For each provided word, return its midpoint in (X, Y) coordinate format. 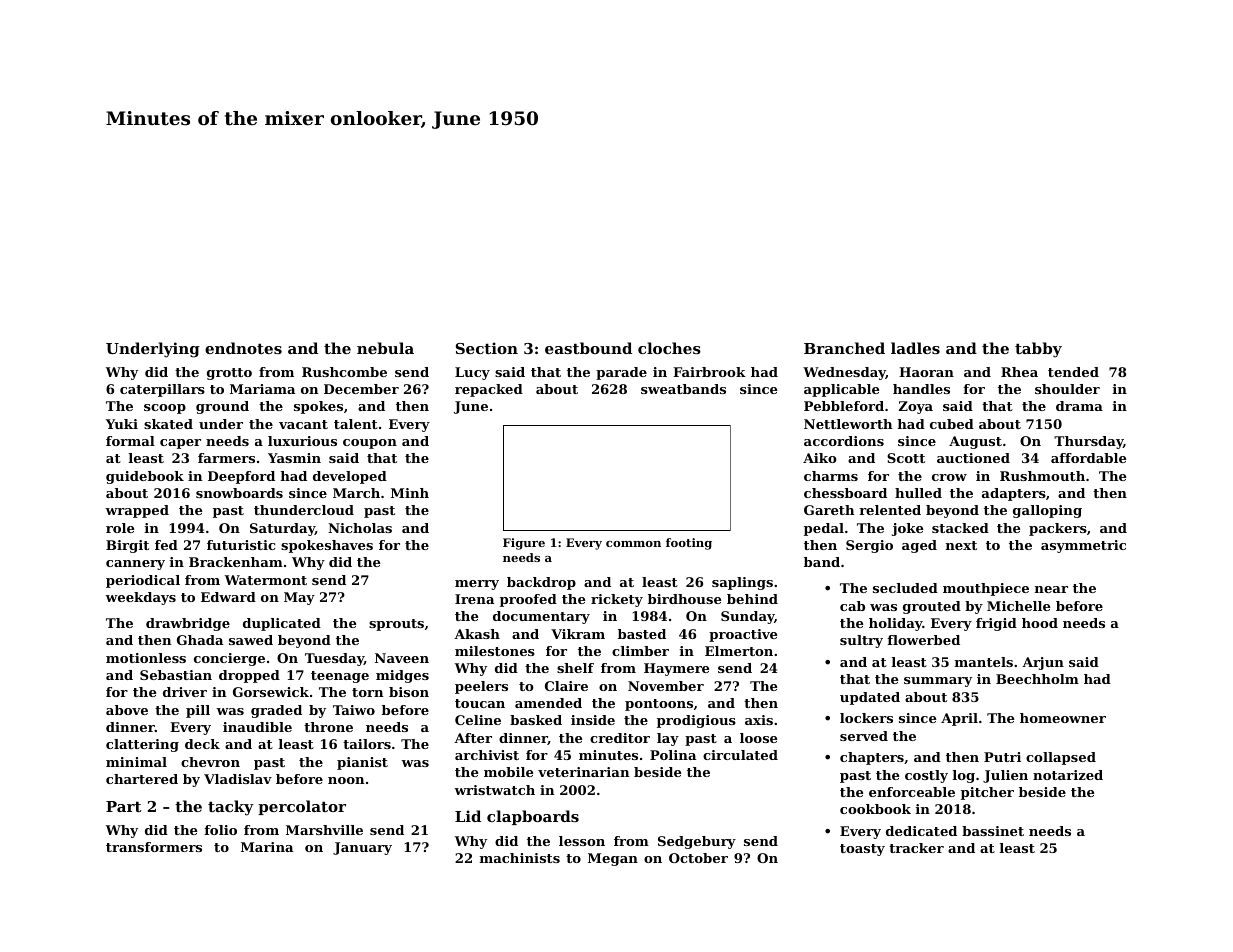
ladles (915, 348)
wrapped (137, 511)
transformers (154, 847)
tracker (916, 848)
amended (548, 703)
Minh (410, 493)
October (698, 858)
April (959, 719)
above (127, 710)
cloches (669, 348)
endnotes (243, 348)
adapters (1014, 494)
